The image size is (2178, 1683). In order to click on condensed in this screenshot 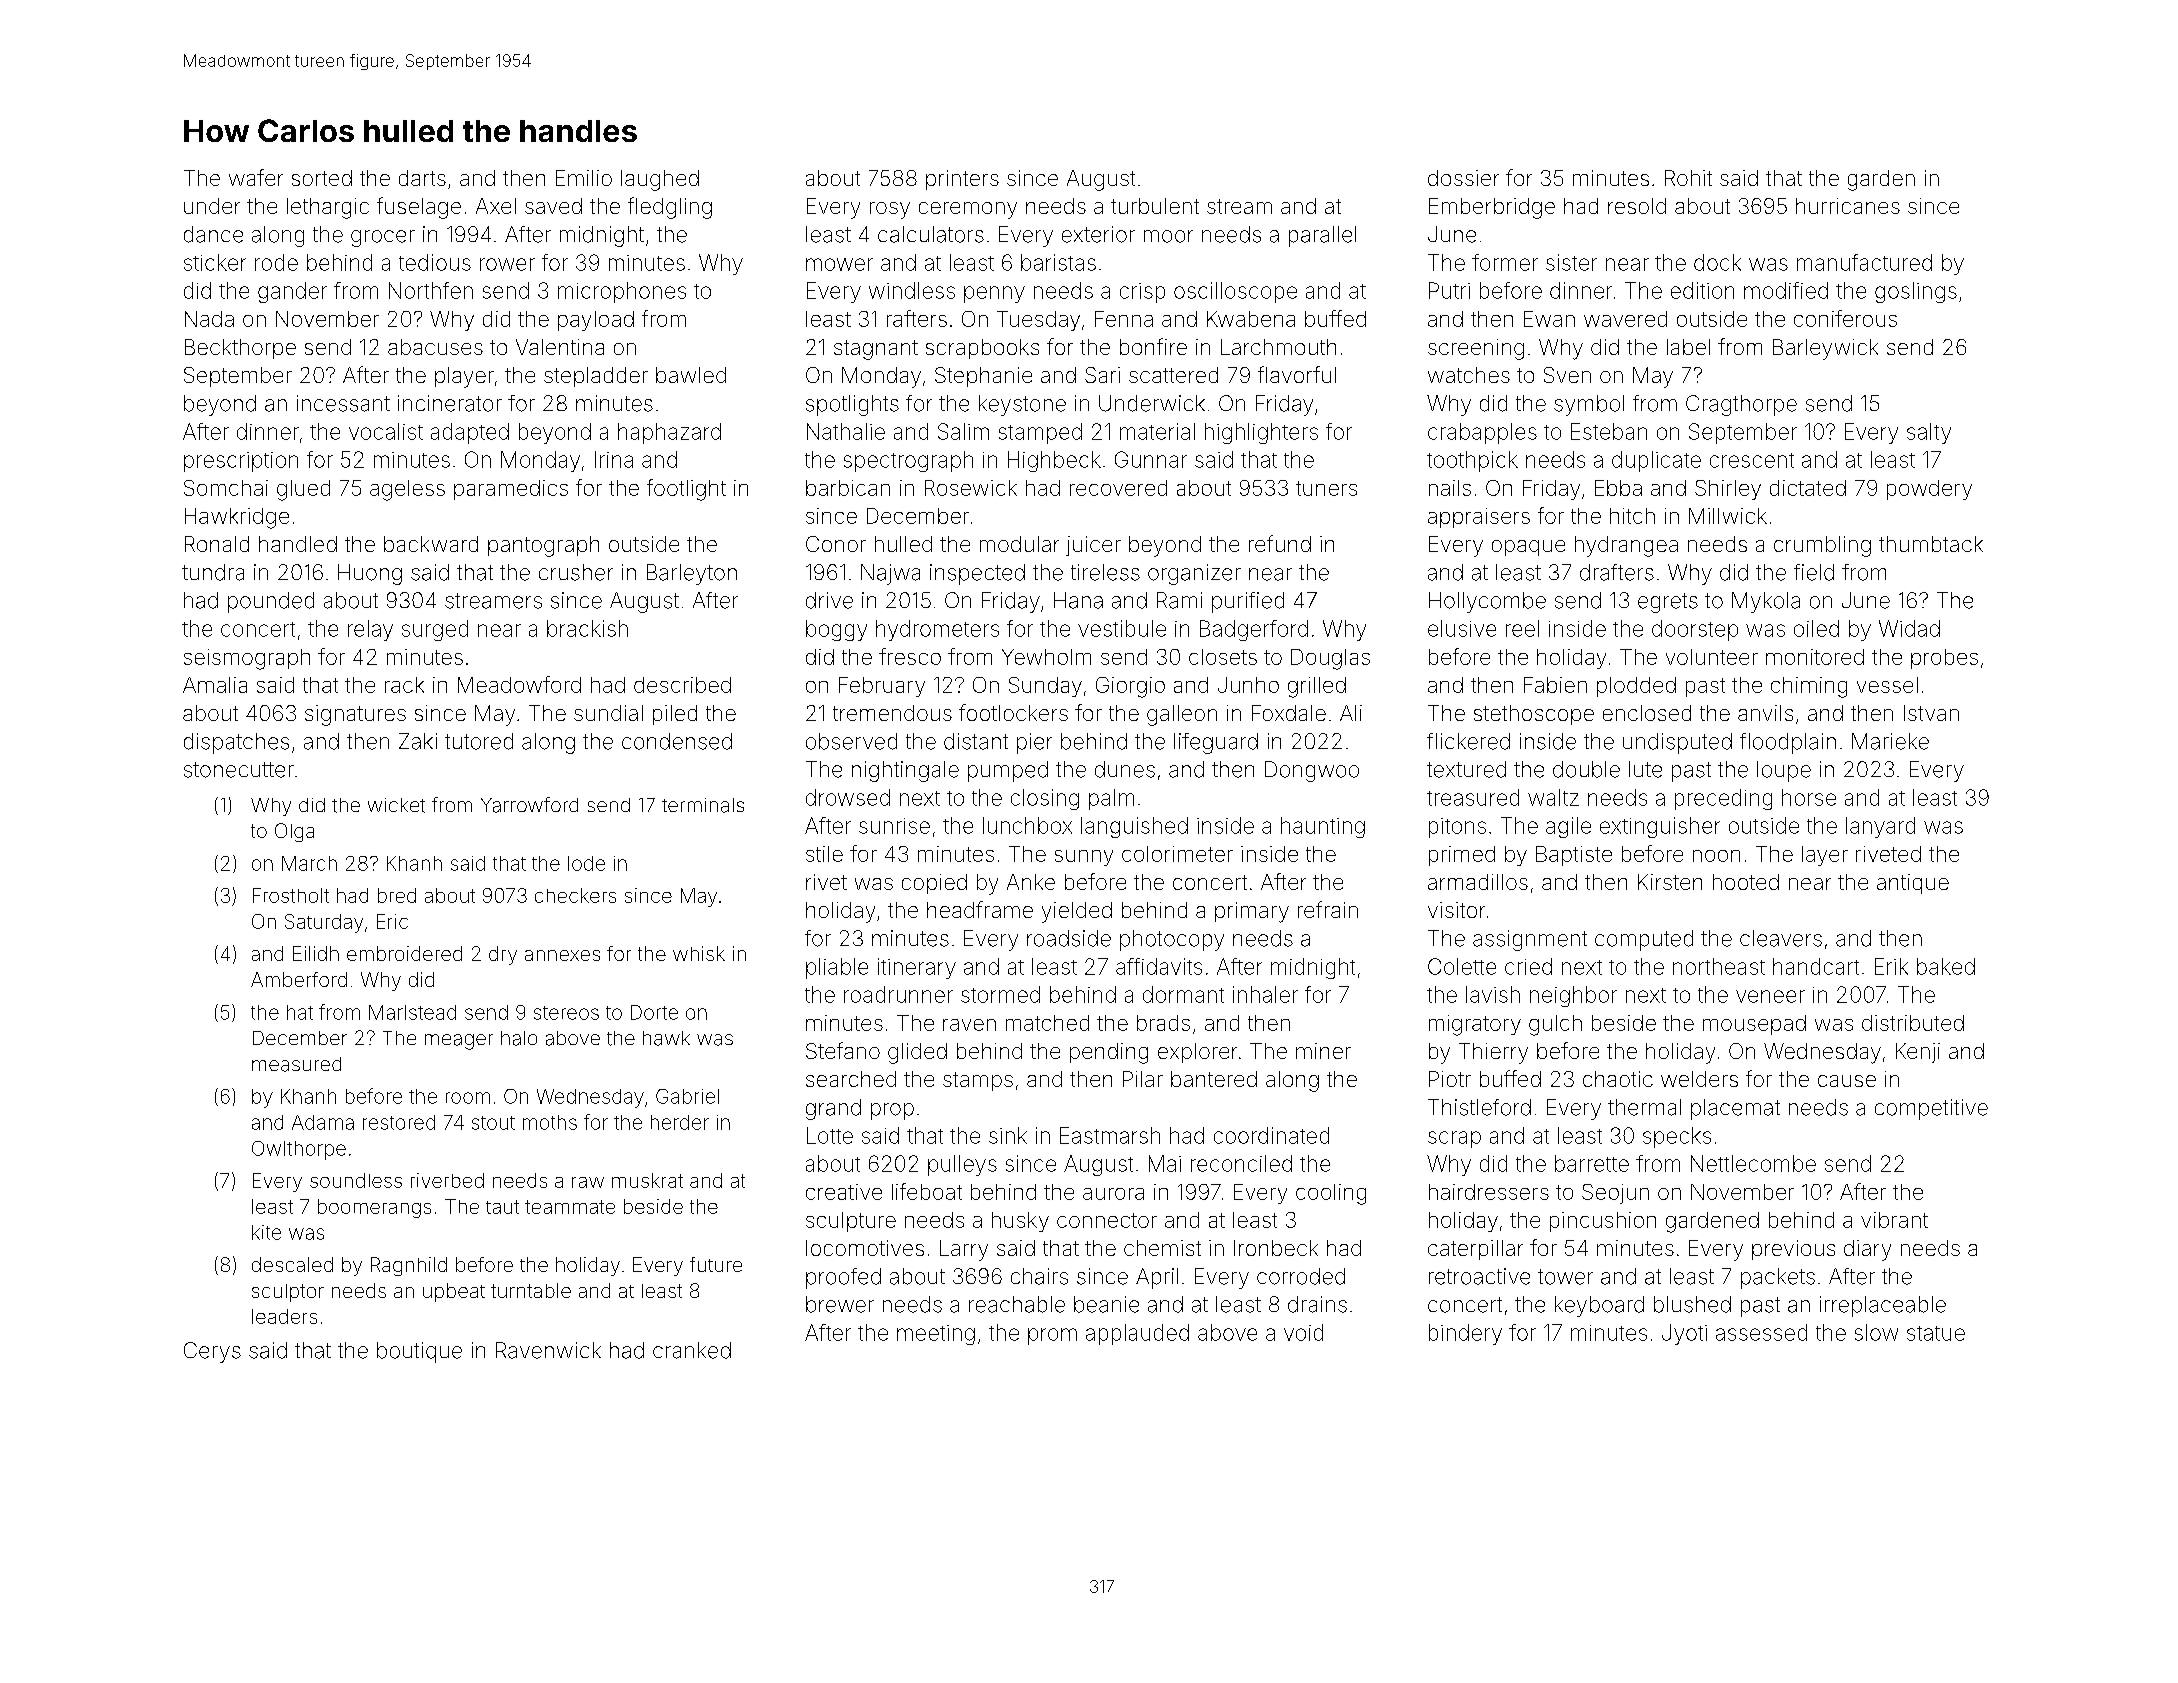, I will do `click(677, 741)`.
